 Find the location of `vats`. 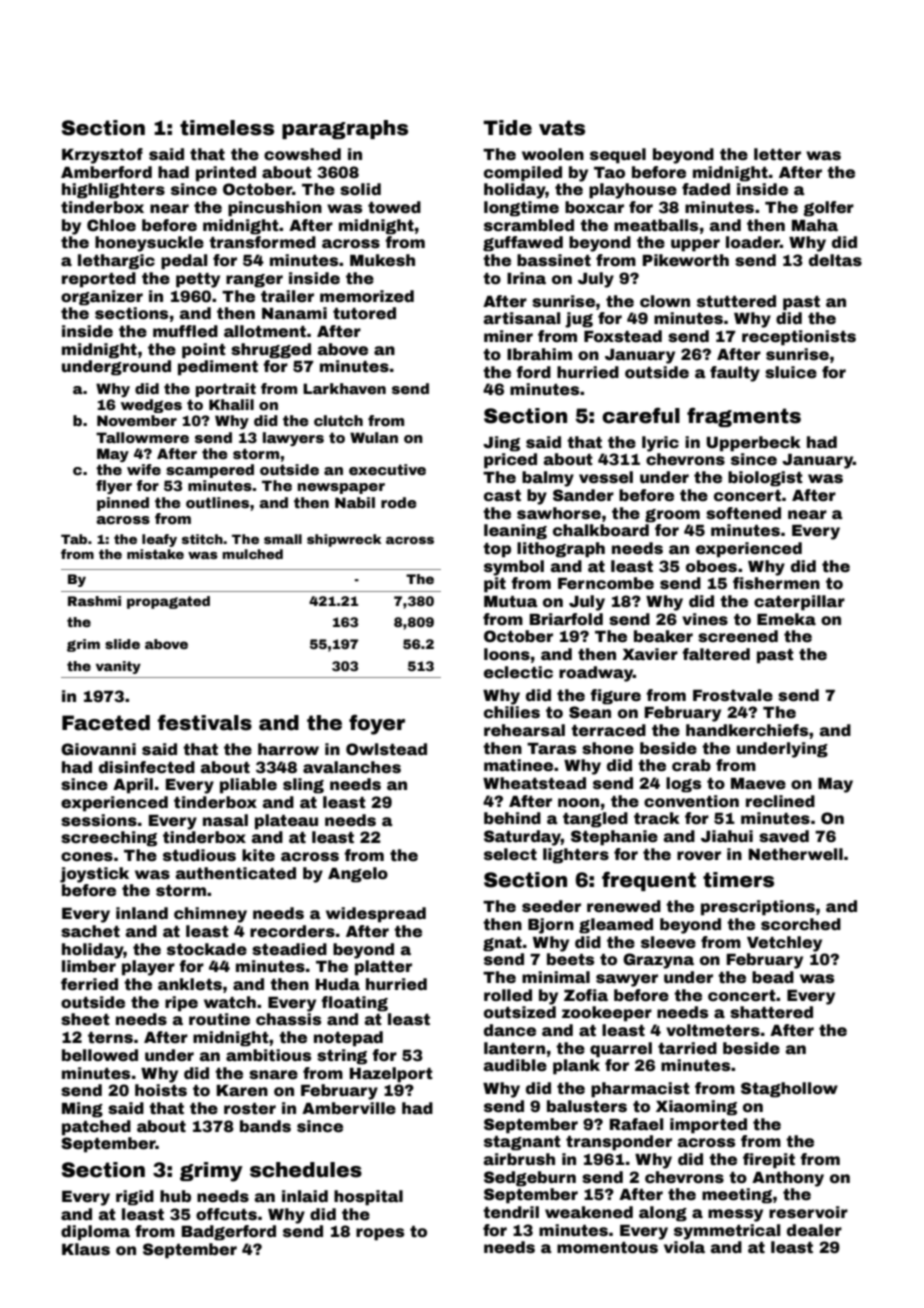

vats is located at coordinates (562, 128).
